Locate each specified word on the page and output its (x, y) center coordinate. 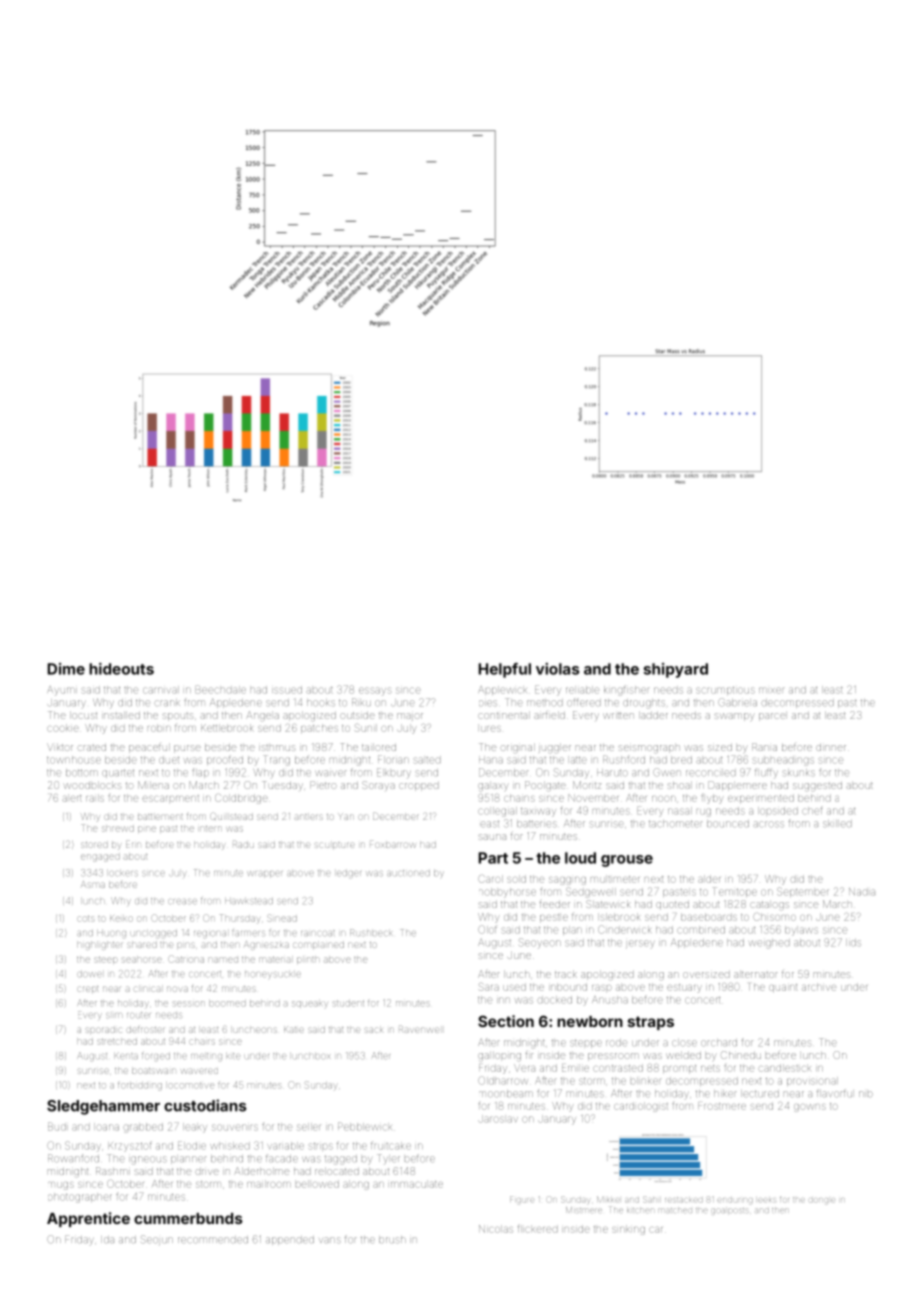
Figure (522, 1199)
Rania (764, 747)
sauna (492, 837)
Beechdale (221, 690)
